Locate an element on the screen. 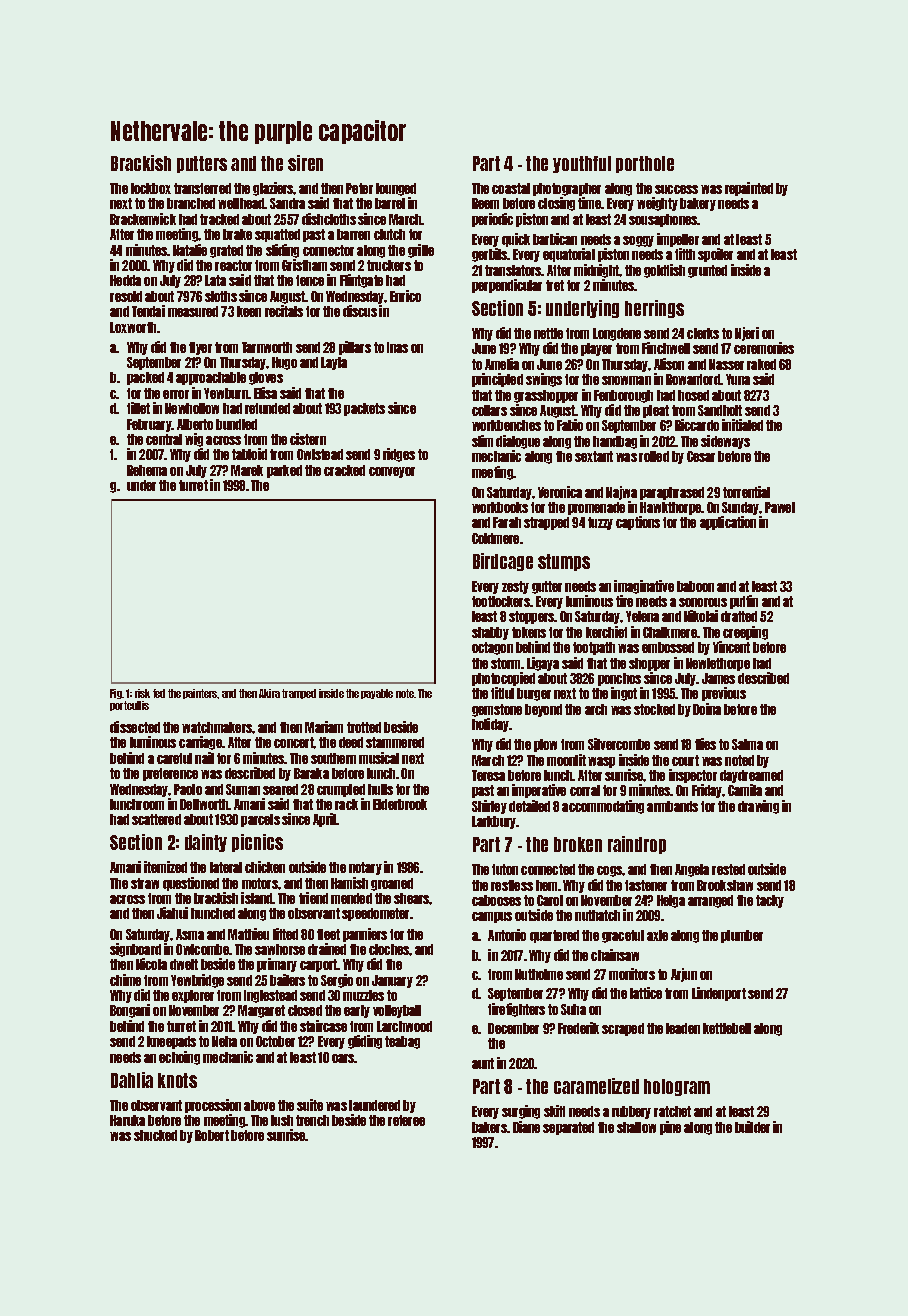 The image size is (908, 1316). quartered is located at coordinates (554, 936).
